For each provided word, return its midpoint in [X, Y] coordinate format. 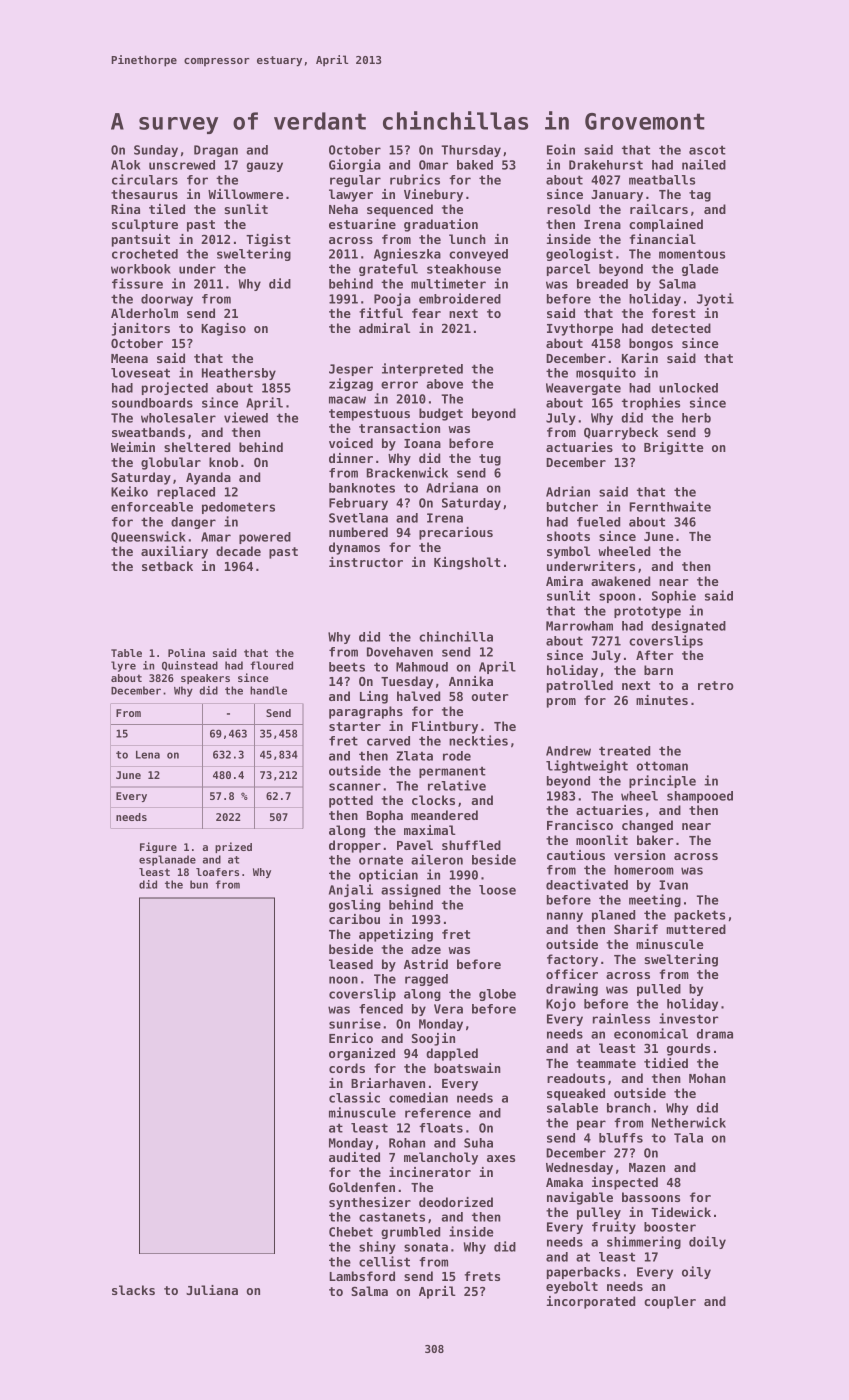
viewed [246, 417]
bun [199, 884]
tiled [167, 209]
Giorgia [355, 165]
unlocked [688, 388]
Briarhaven [388, 1083]
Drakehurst [606, 165]
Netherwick [689, 1122]
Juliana [212, 1290]
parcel [568, 270]
